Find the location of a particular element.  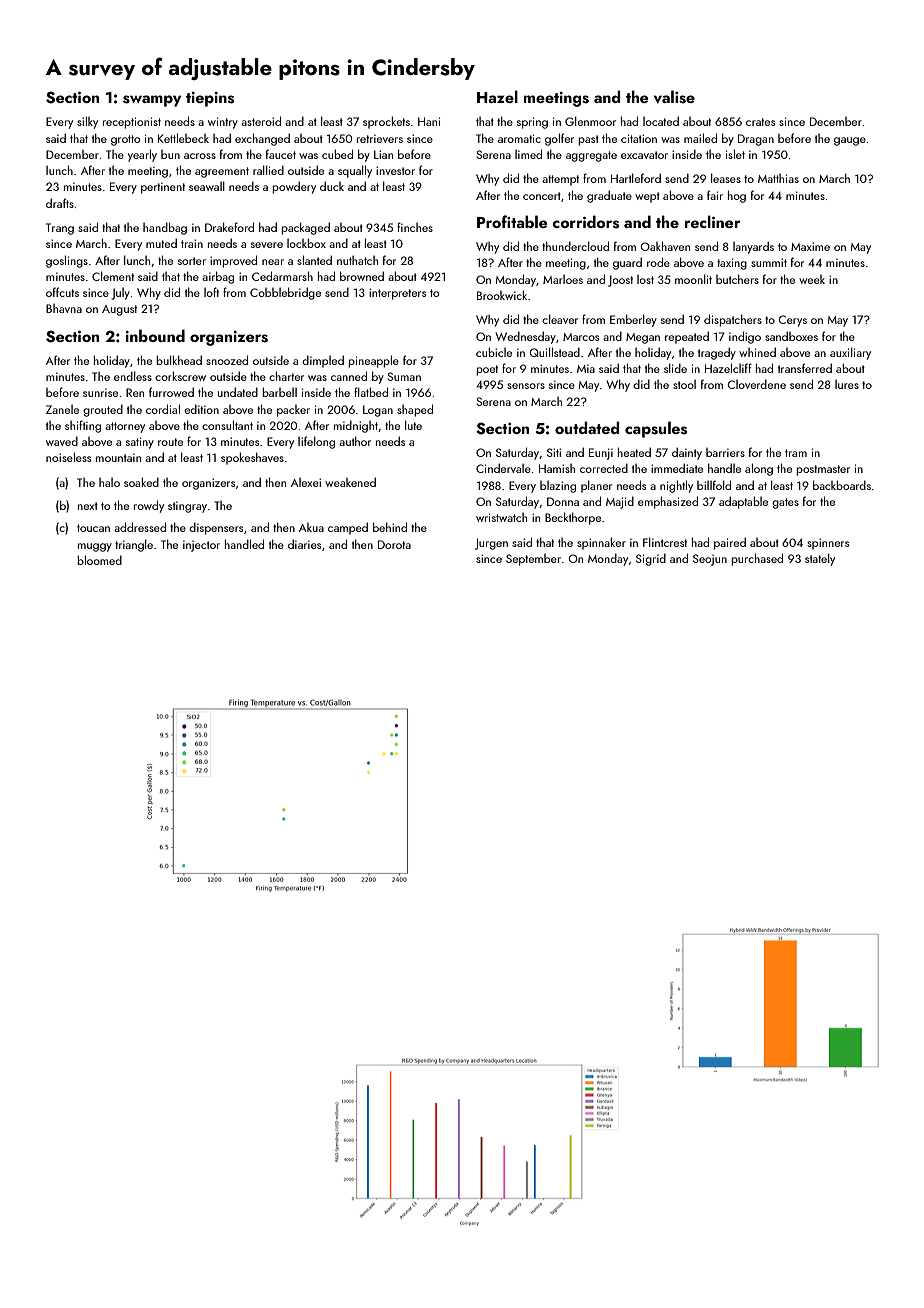

valise is located at coordinates (674, 97).
